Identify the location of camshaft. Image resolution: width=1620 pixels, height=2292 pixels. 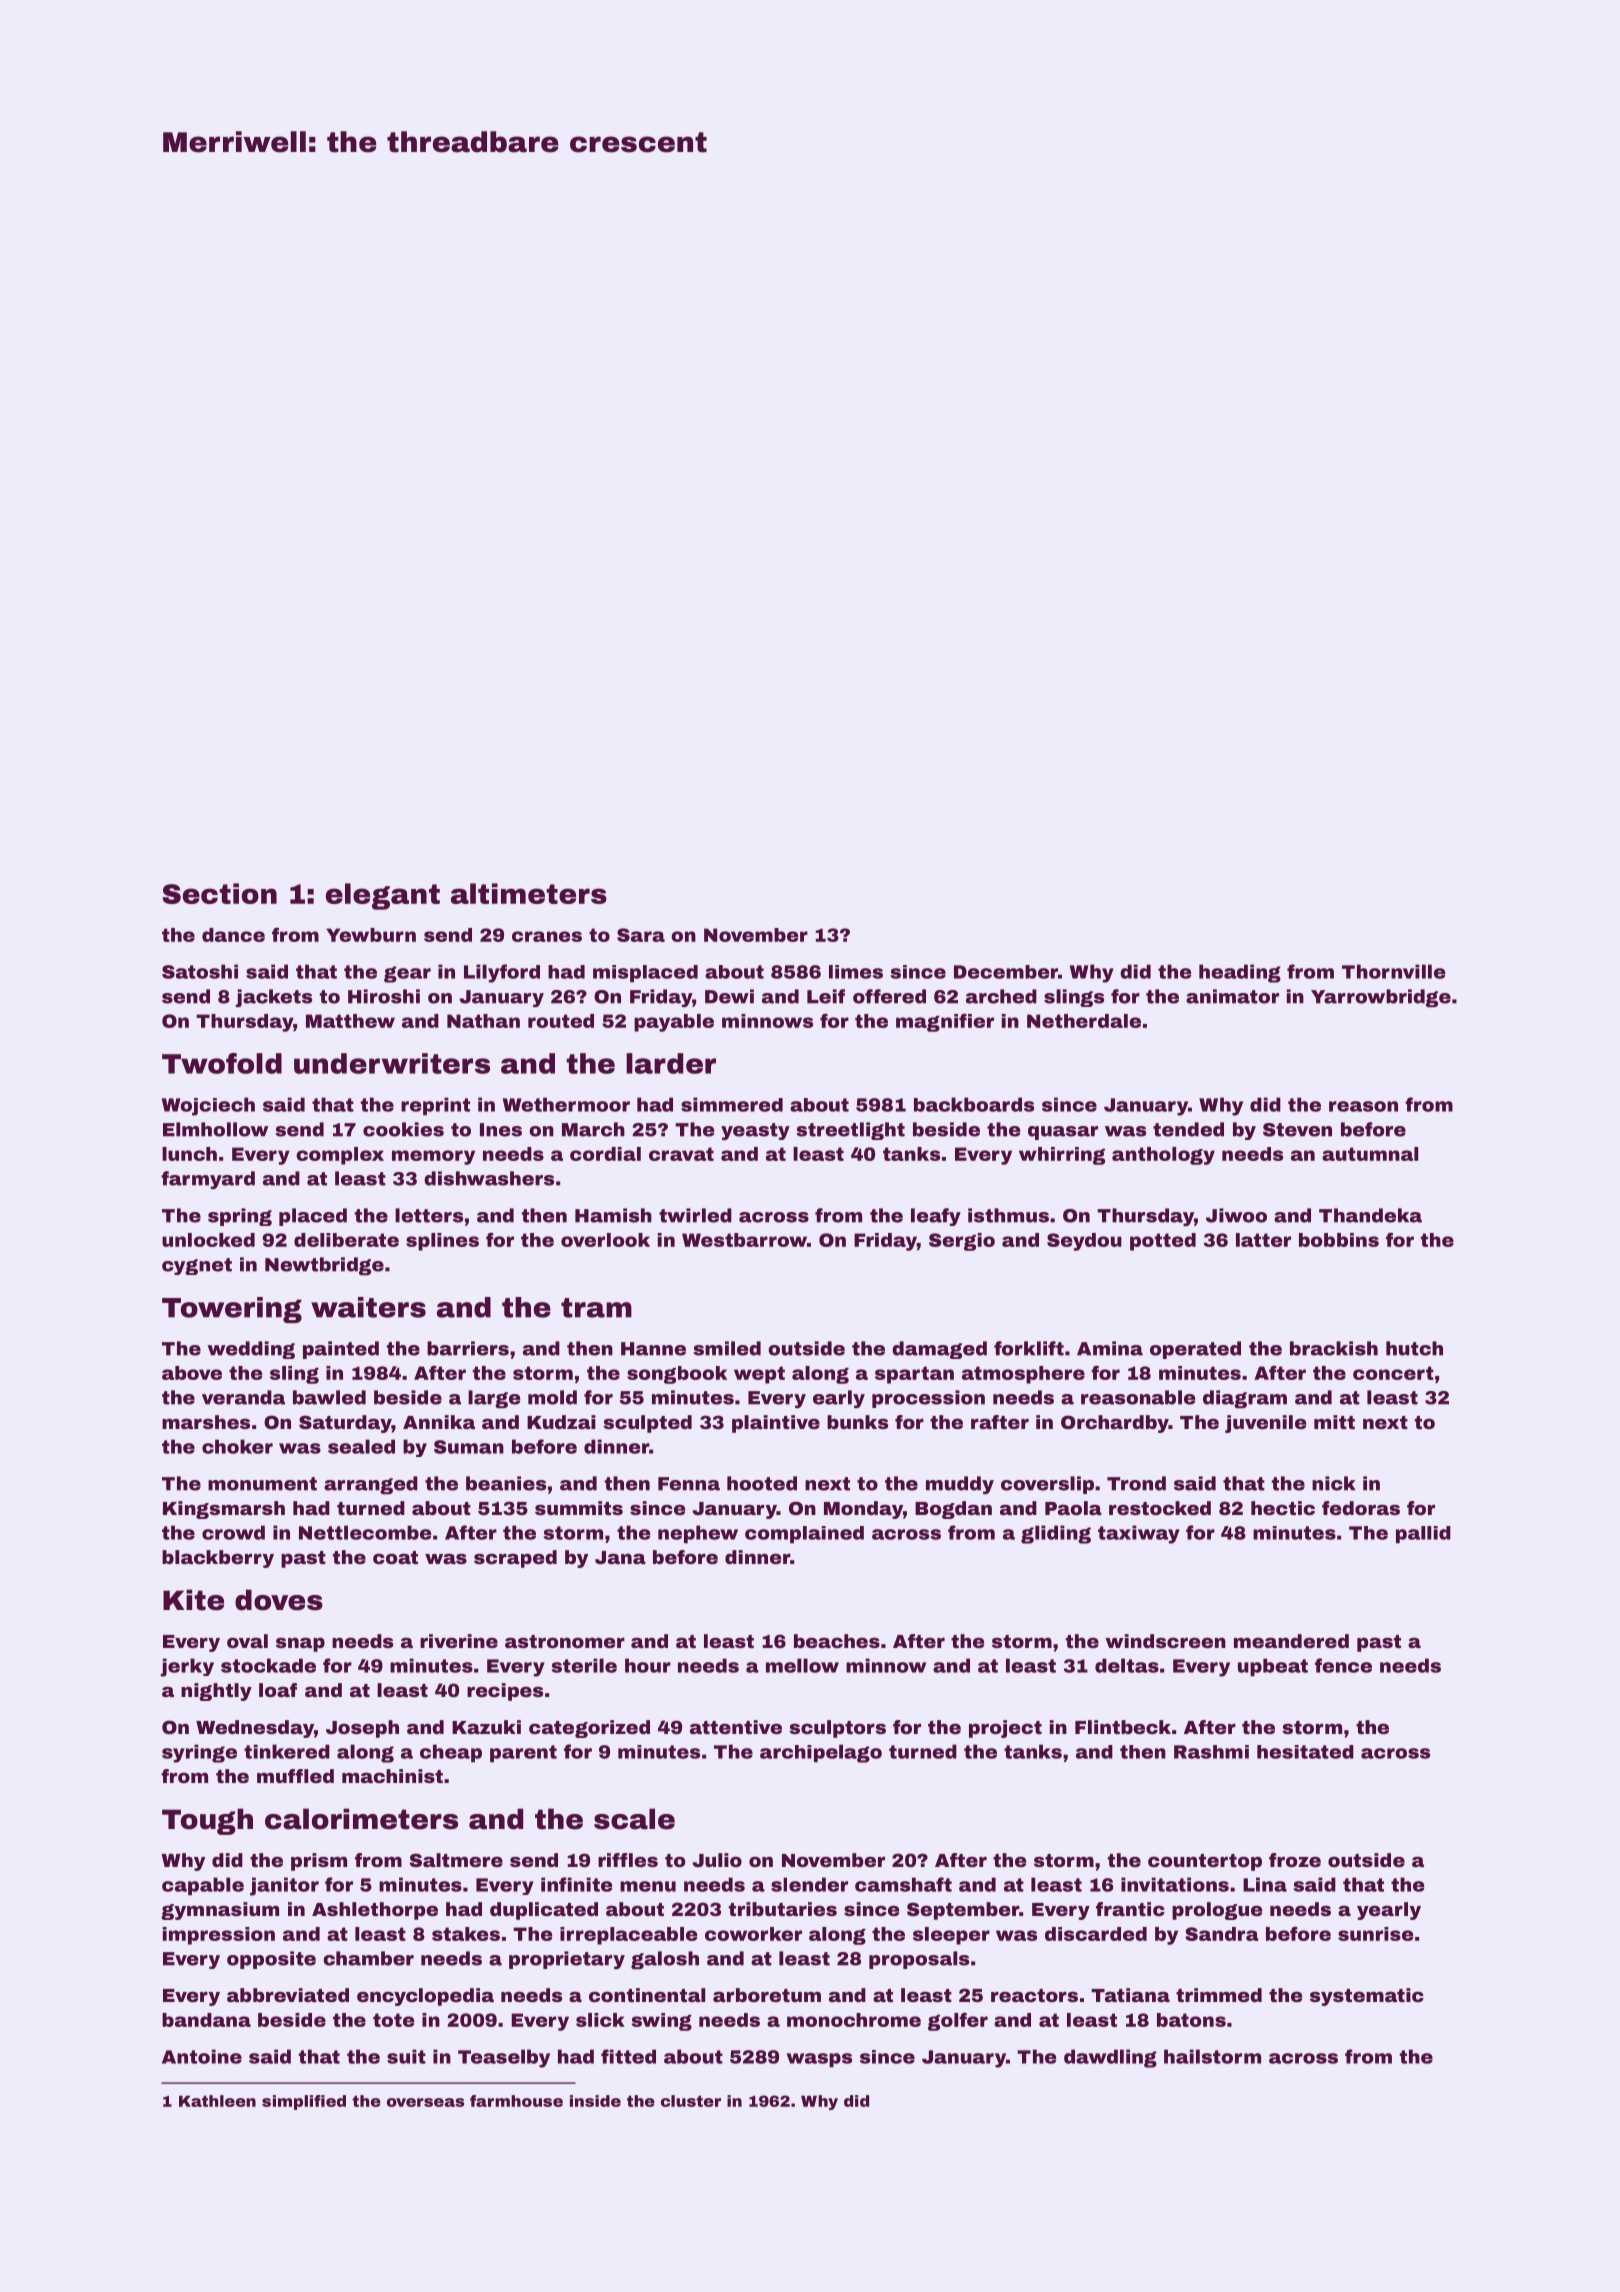
(903, 1884).
